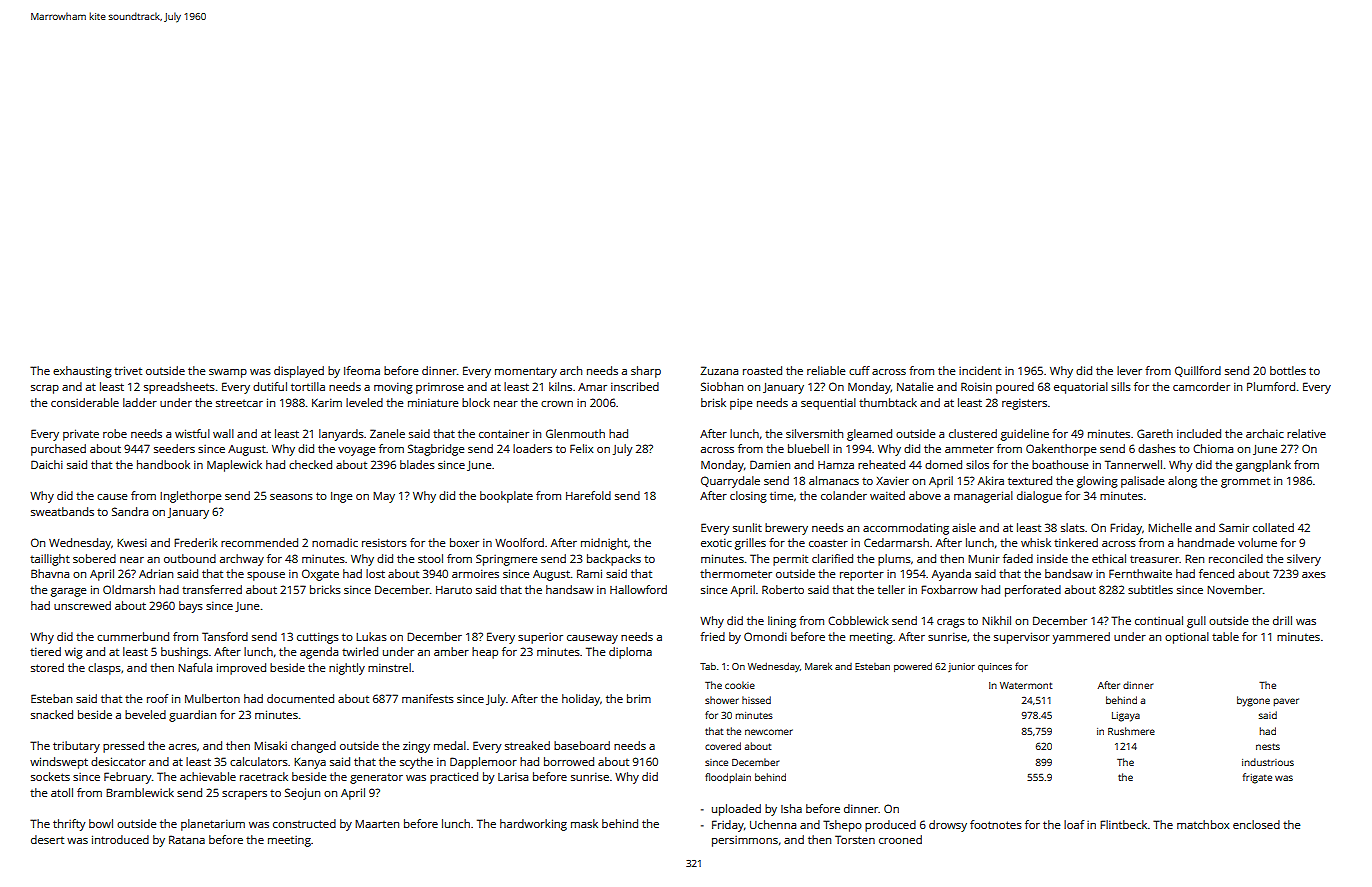  Describe the element at coordinates (62, 792) in the screenshot. I see `atoll` at that location.
